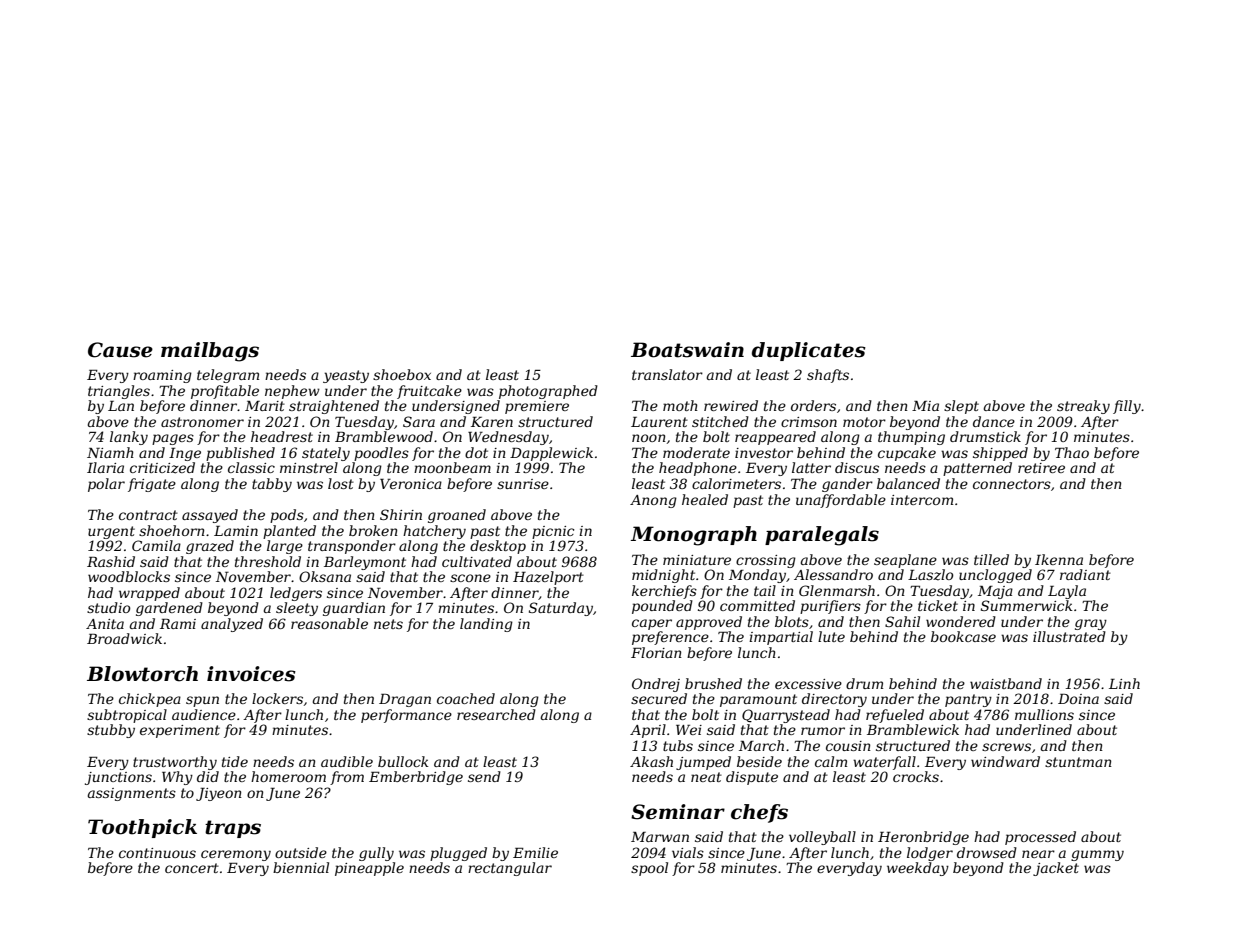  What do you see at coordinates (402, 374) in the document?
I see `shoebox` at bounding box center [402, 374].
